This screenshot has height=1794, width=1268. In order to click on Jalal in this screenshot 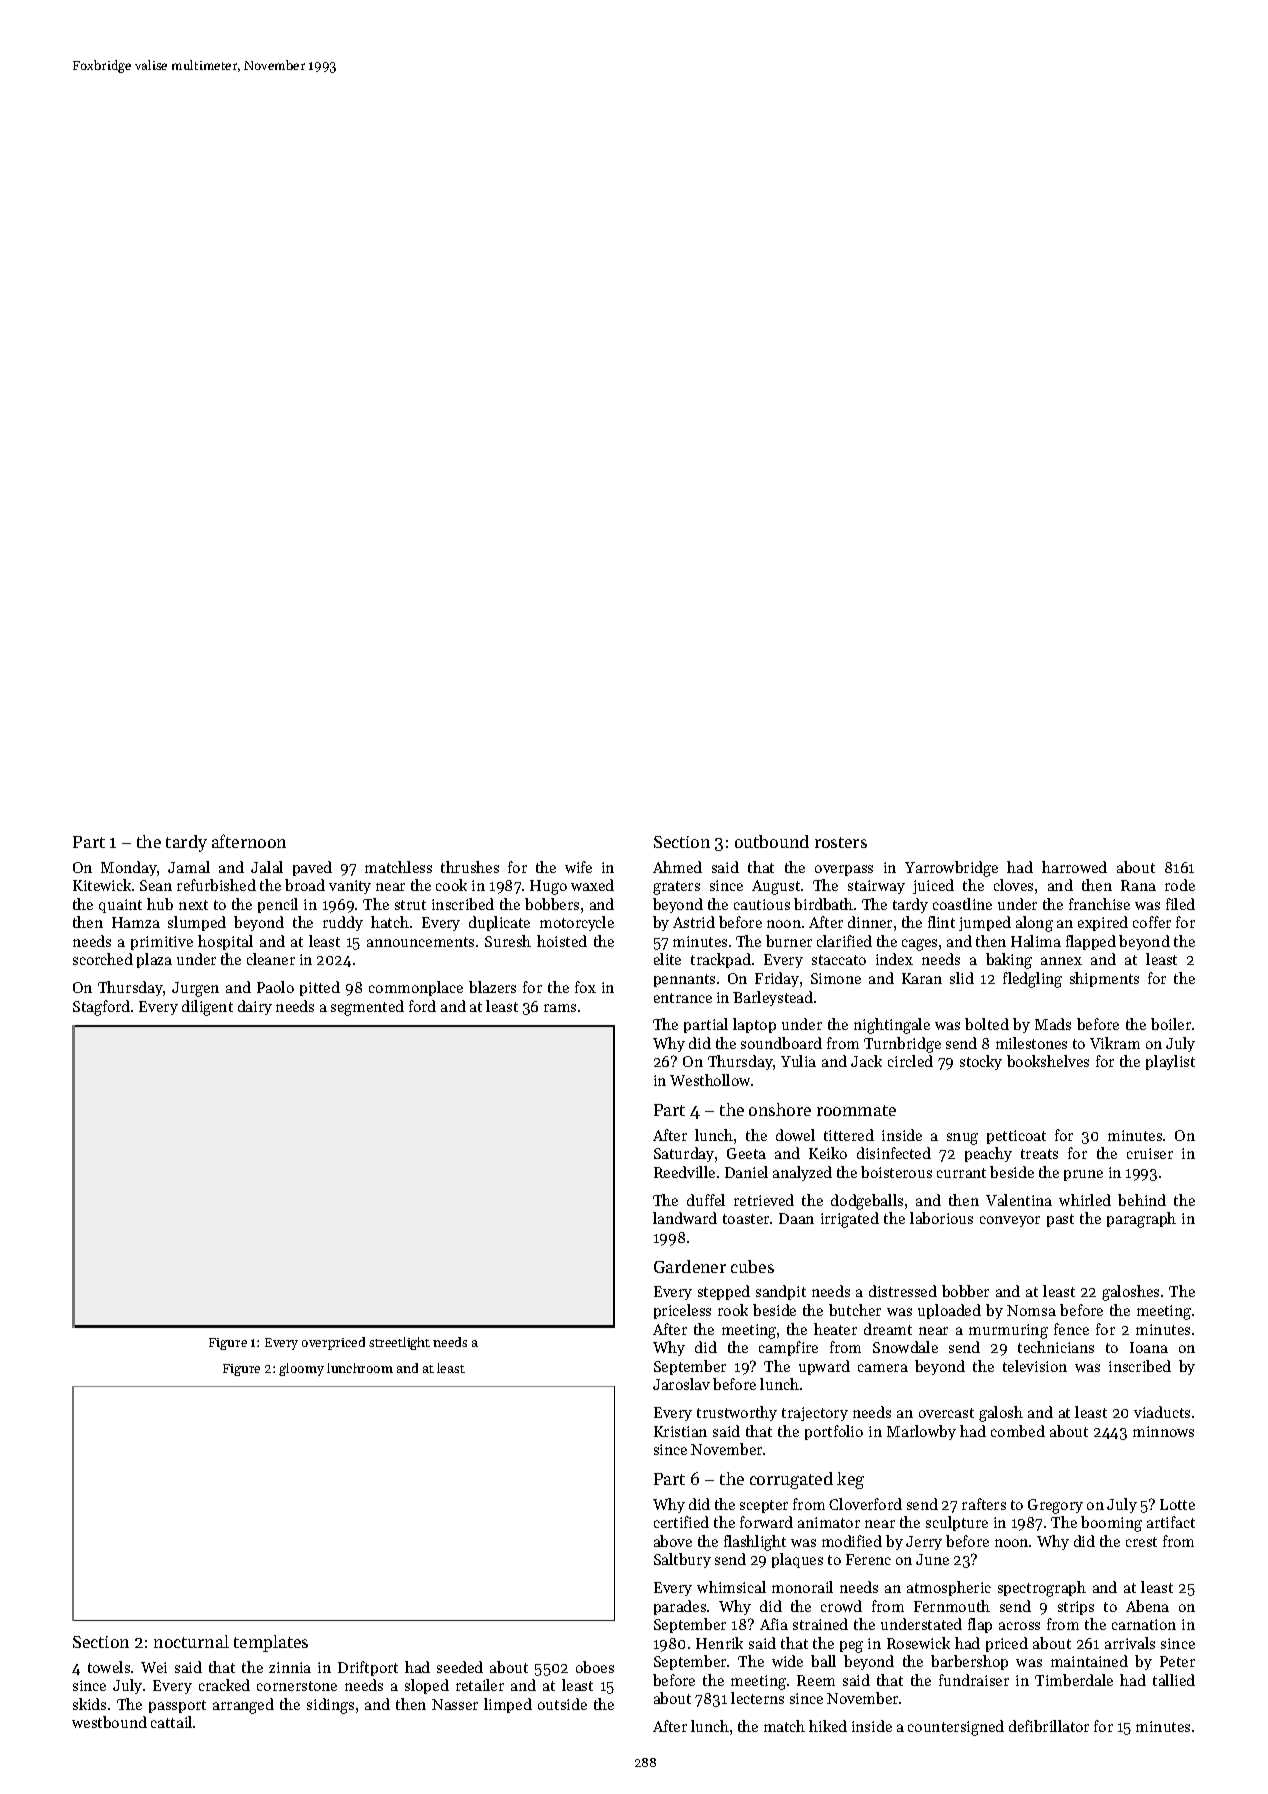, I will do `click(267, 867)`.
